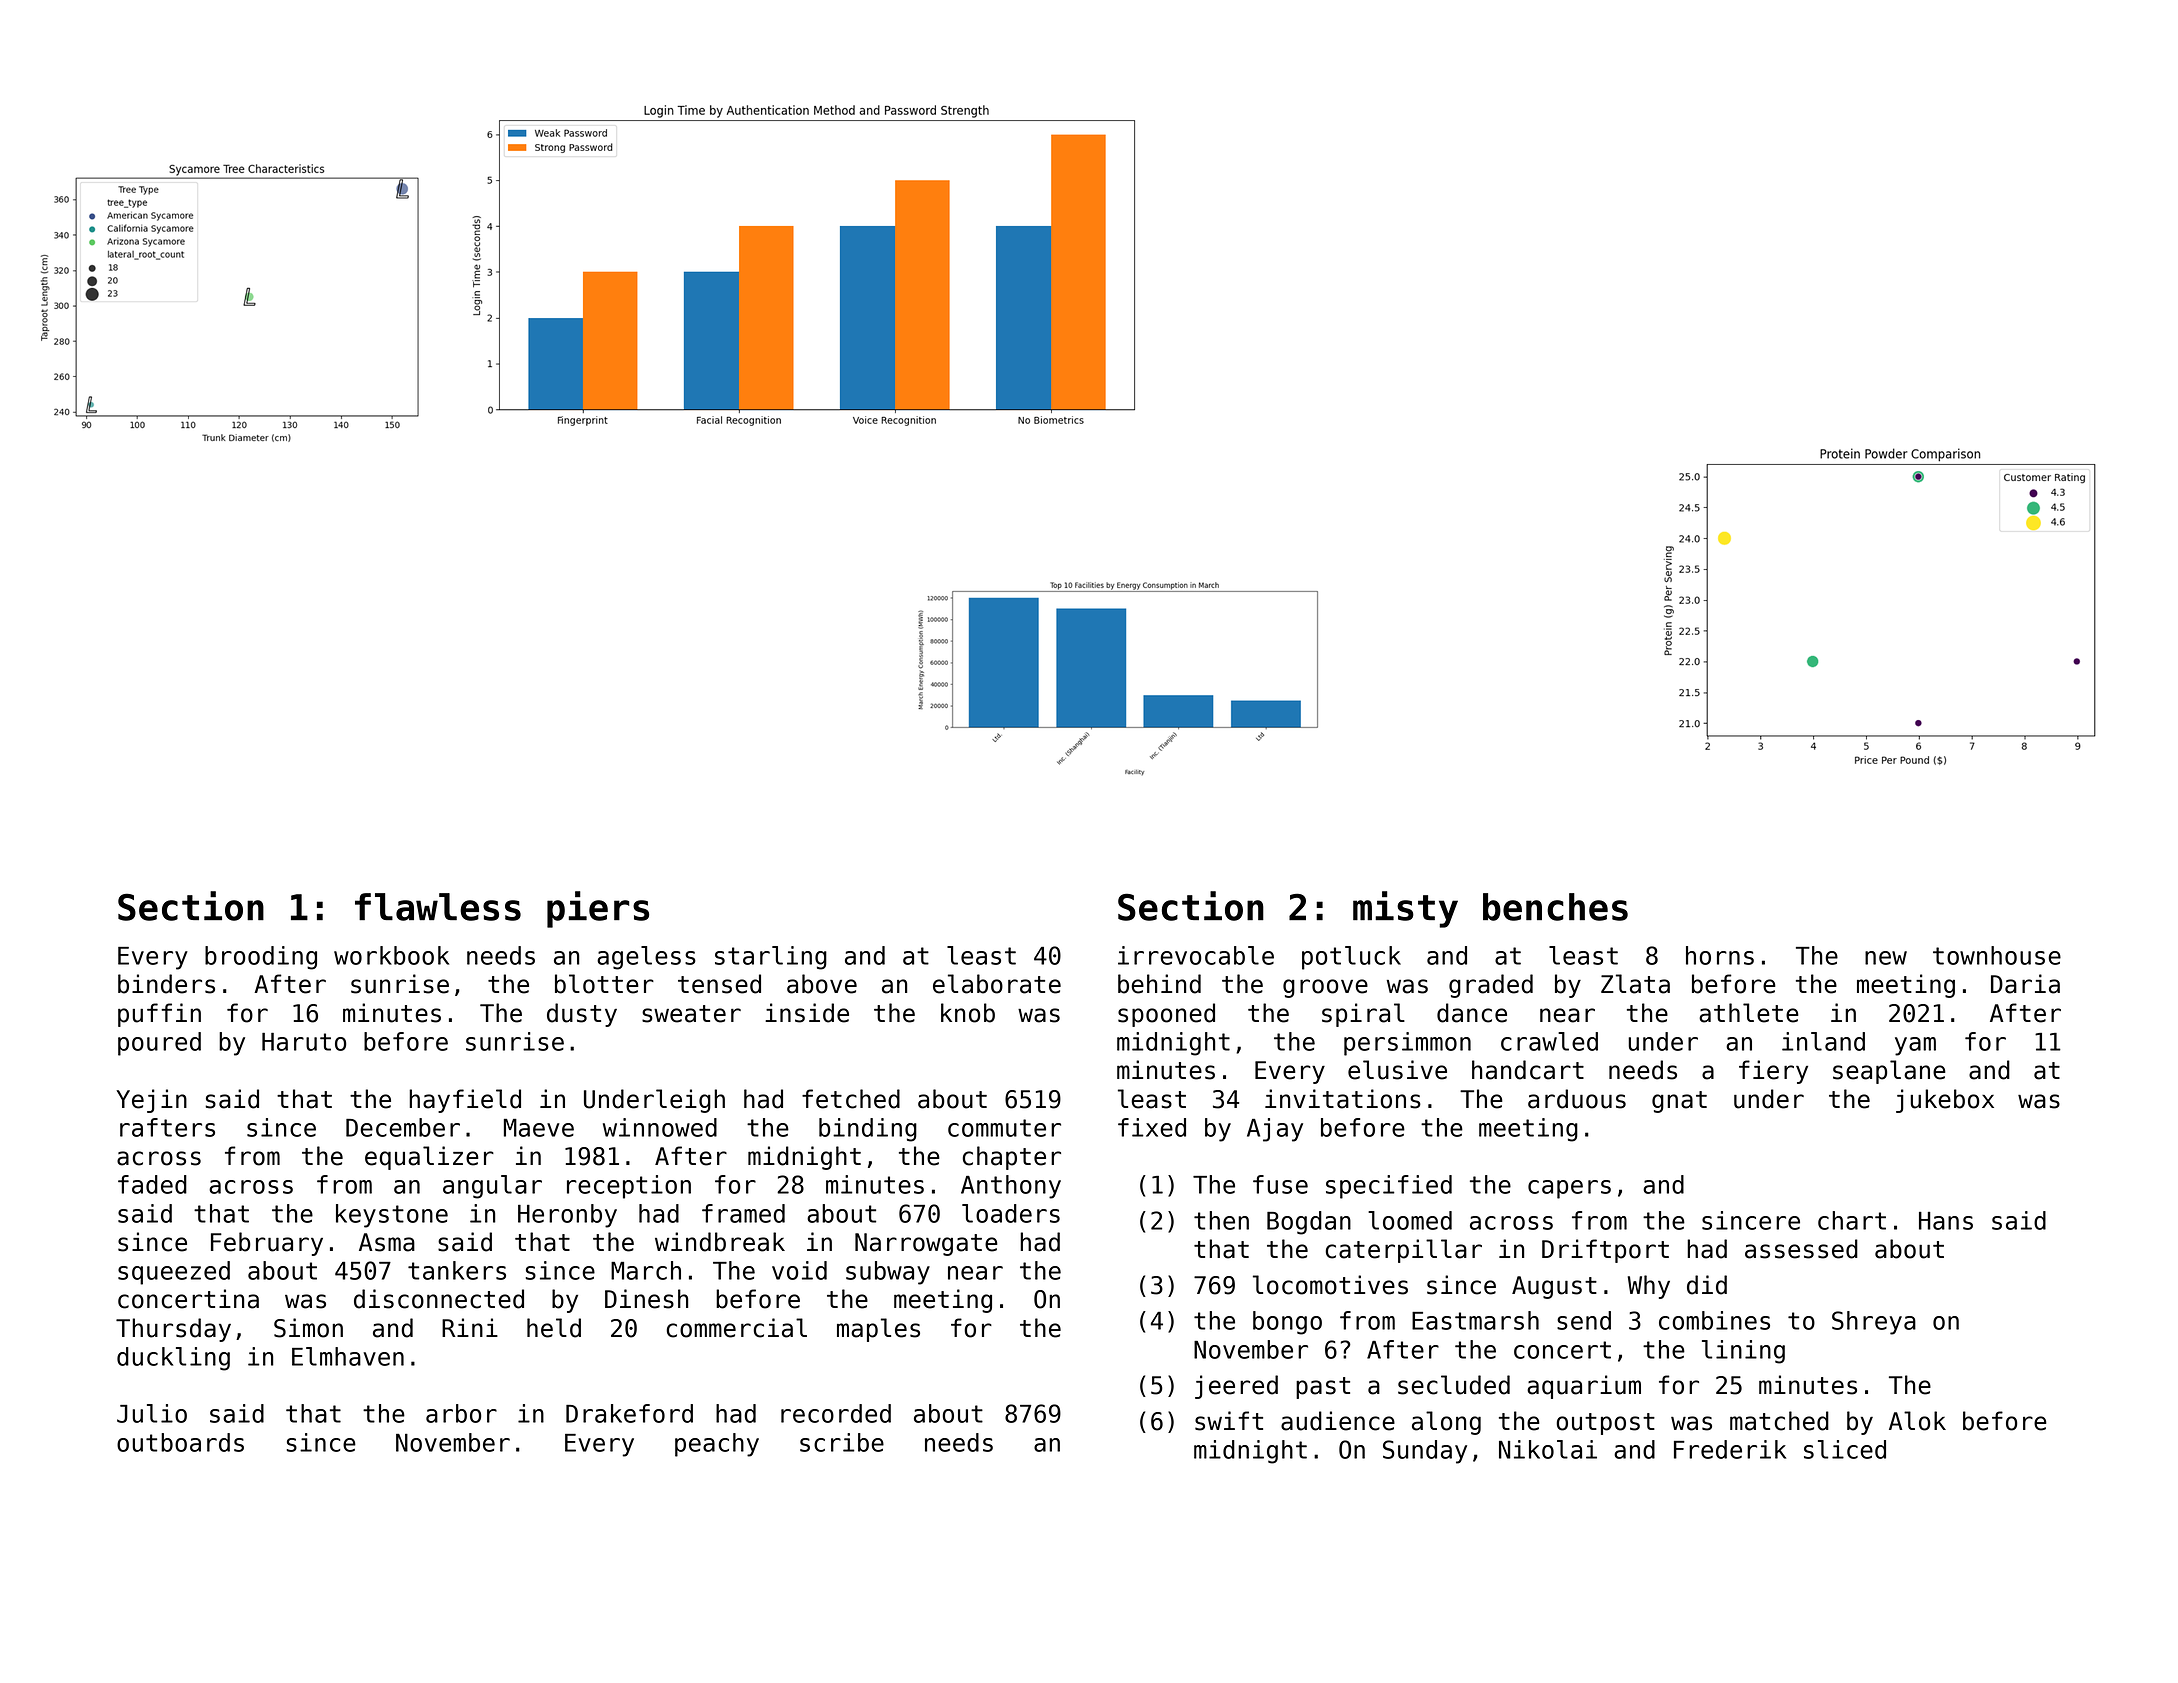 Image resolution: width=2178 pixels, height=1683 pixels. What do you see at coordinates (438, 907) in the document?
I see `flawless` at bounding box center [438, 907].
